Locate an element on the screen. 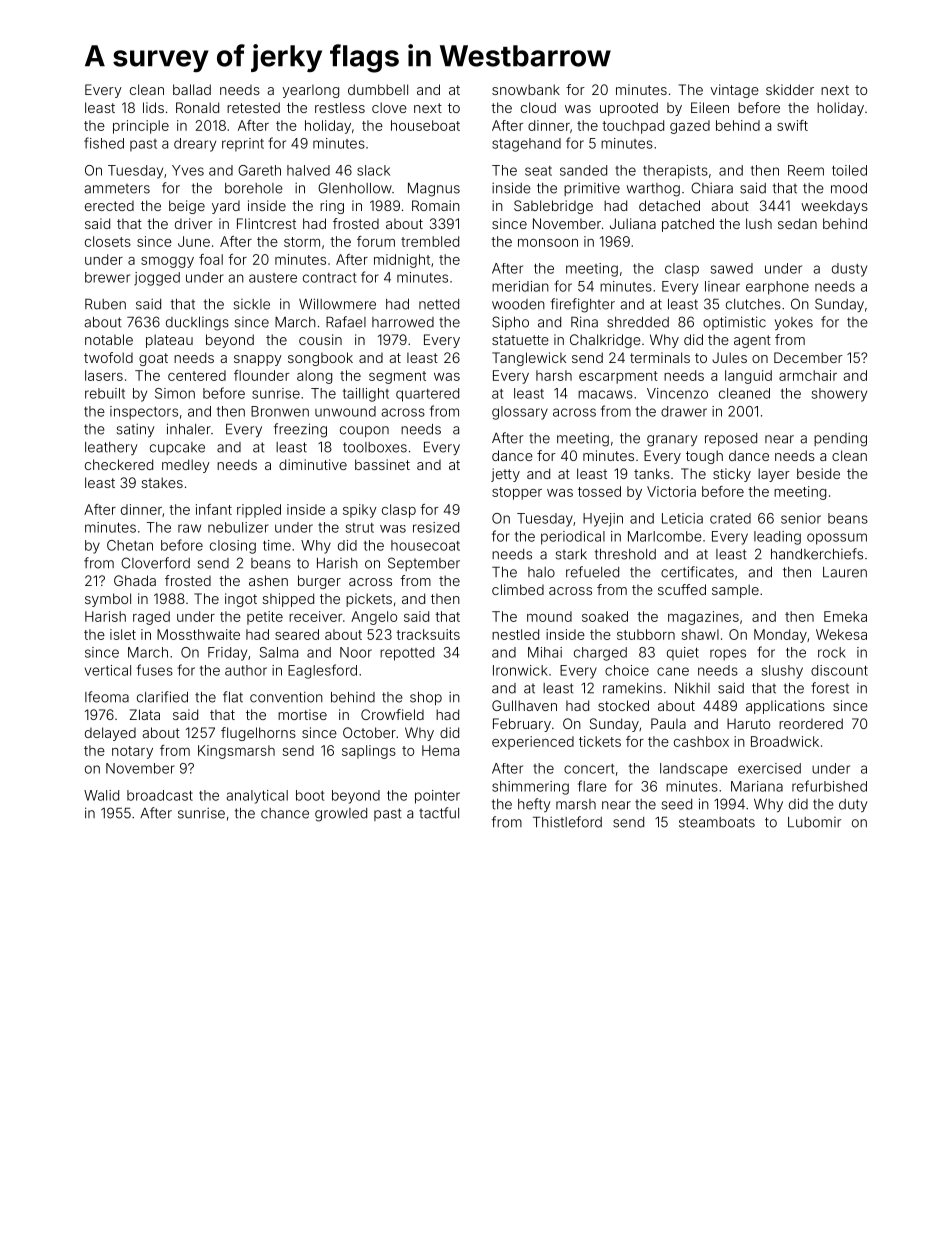 The height and width of the screenshot is (1233, 952). Gareth is located at coordinates (259, 170).
